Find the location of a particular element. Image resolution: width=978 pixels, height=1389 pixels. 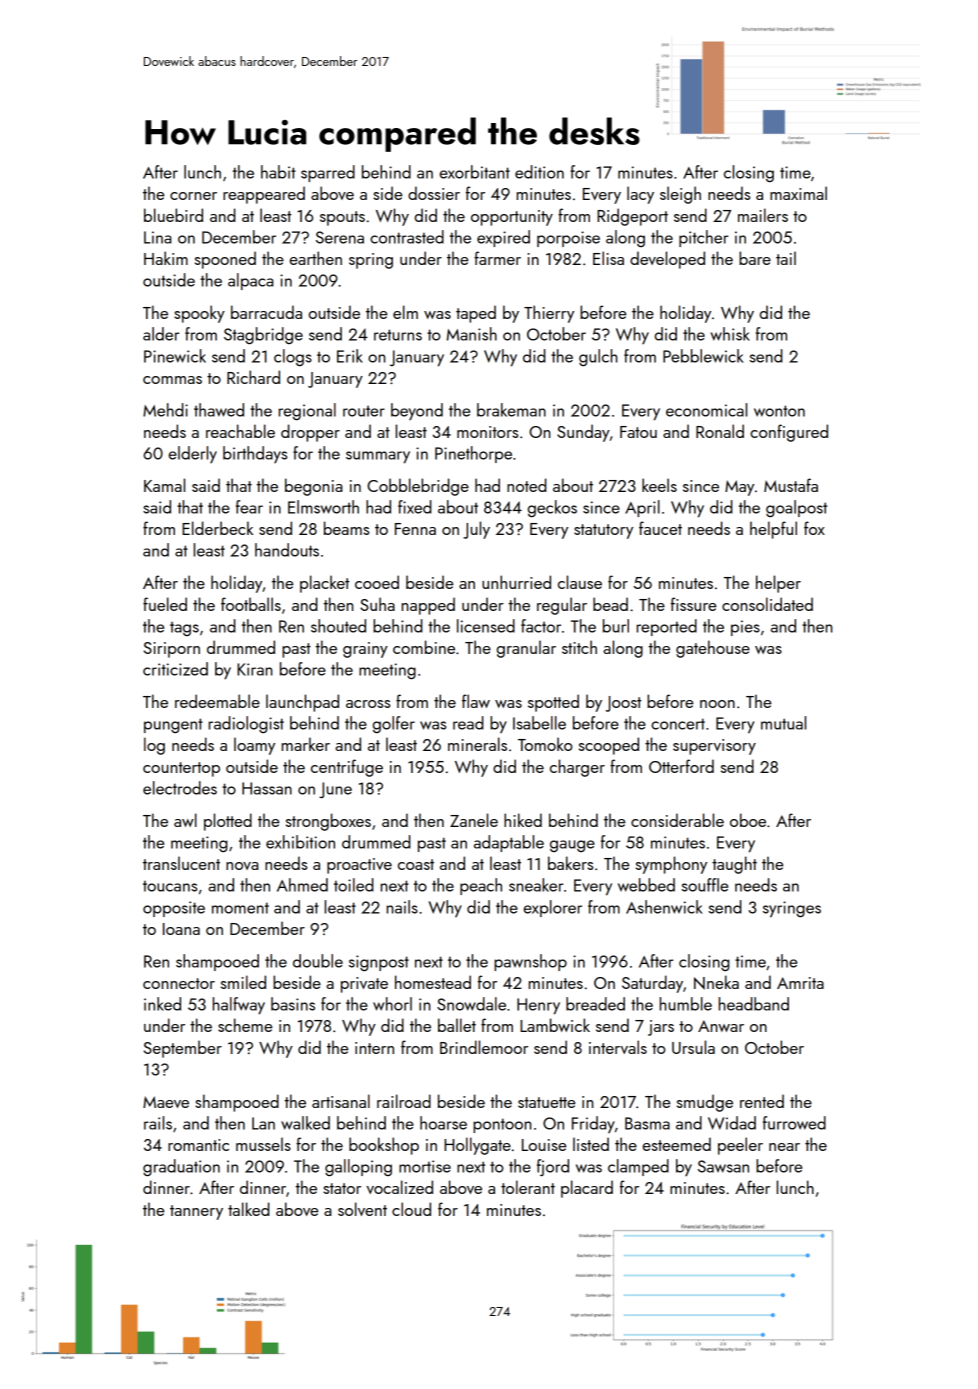

whisk is located at coordinates (730, 334).
